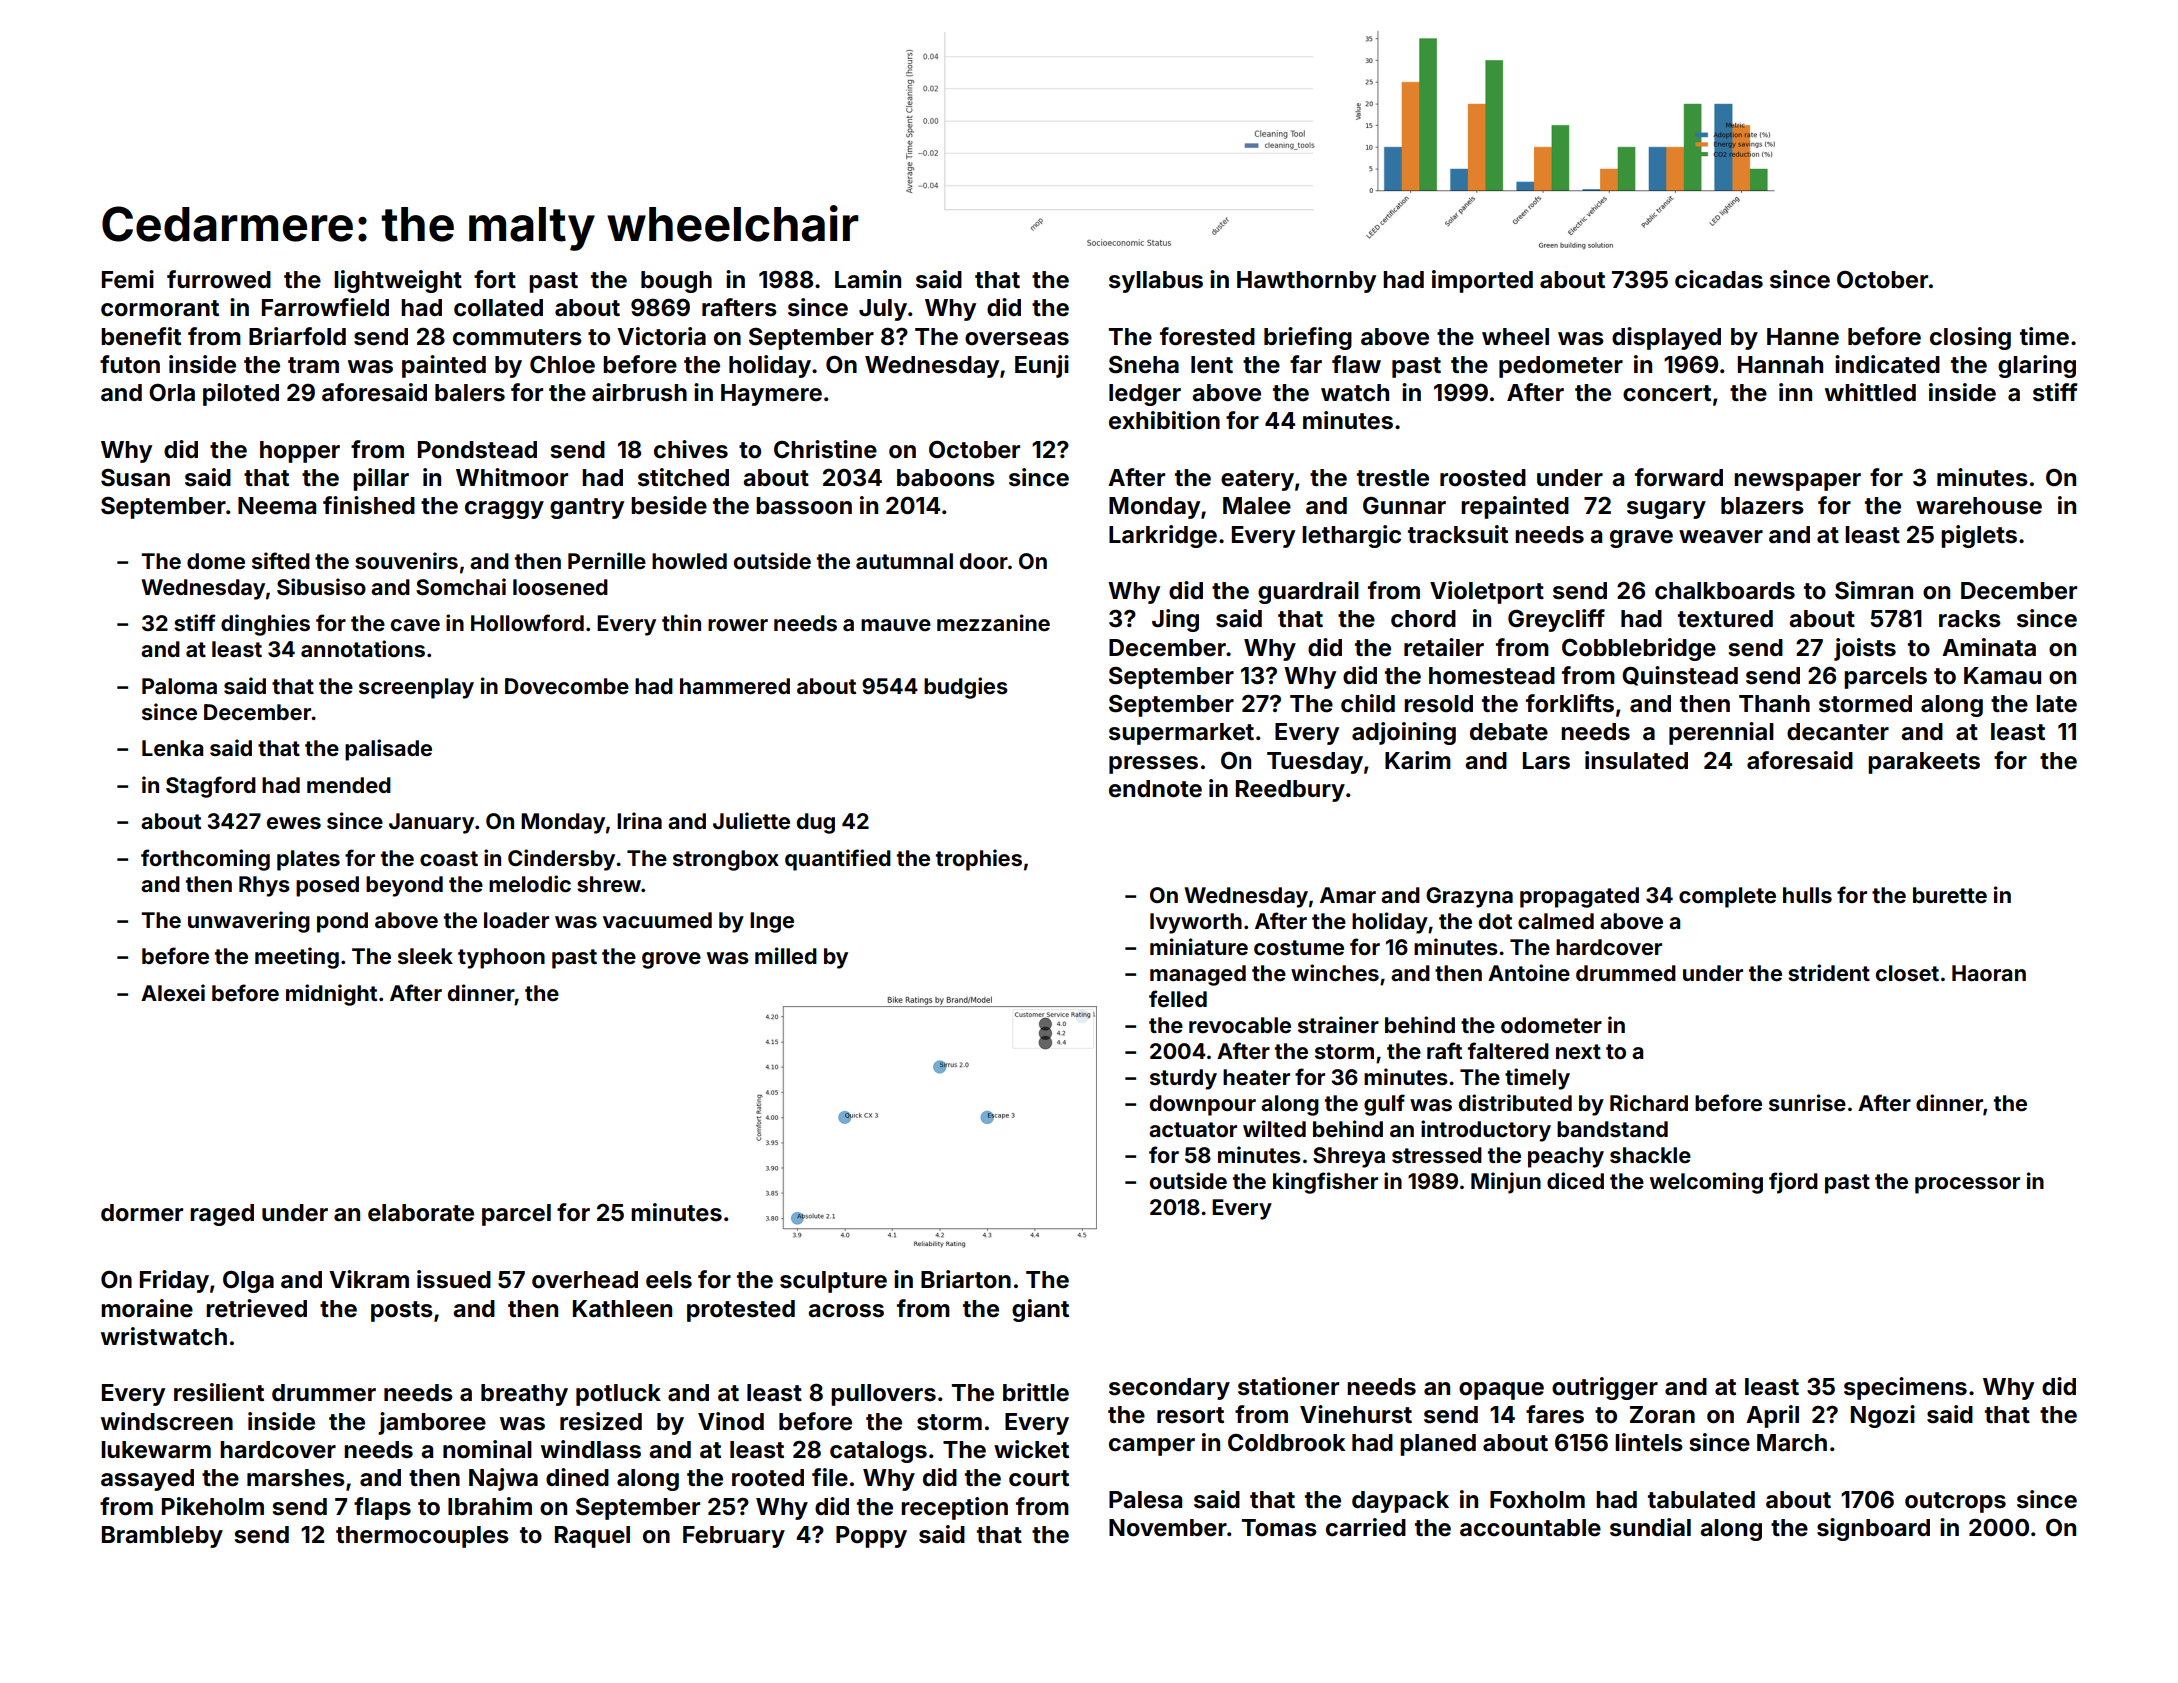 The width and height of the screenshot is (2178, 1683). What do you see at coordinates (1306, 282) in the screenshot?
I see `Hawthornby` at bounding box center [1306, 282].
